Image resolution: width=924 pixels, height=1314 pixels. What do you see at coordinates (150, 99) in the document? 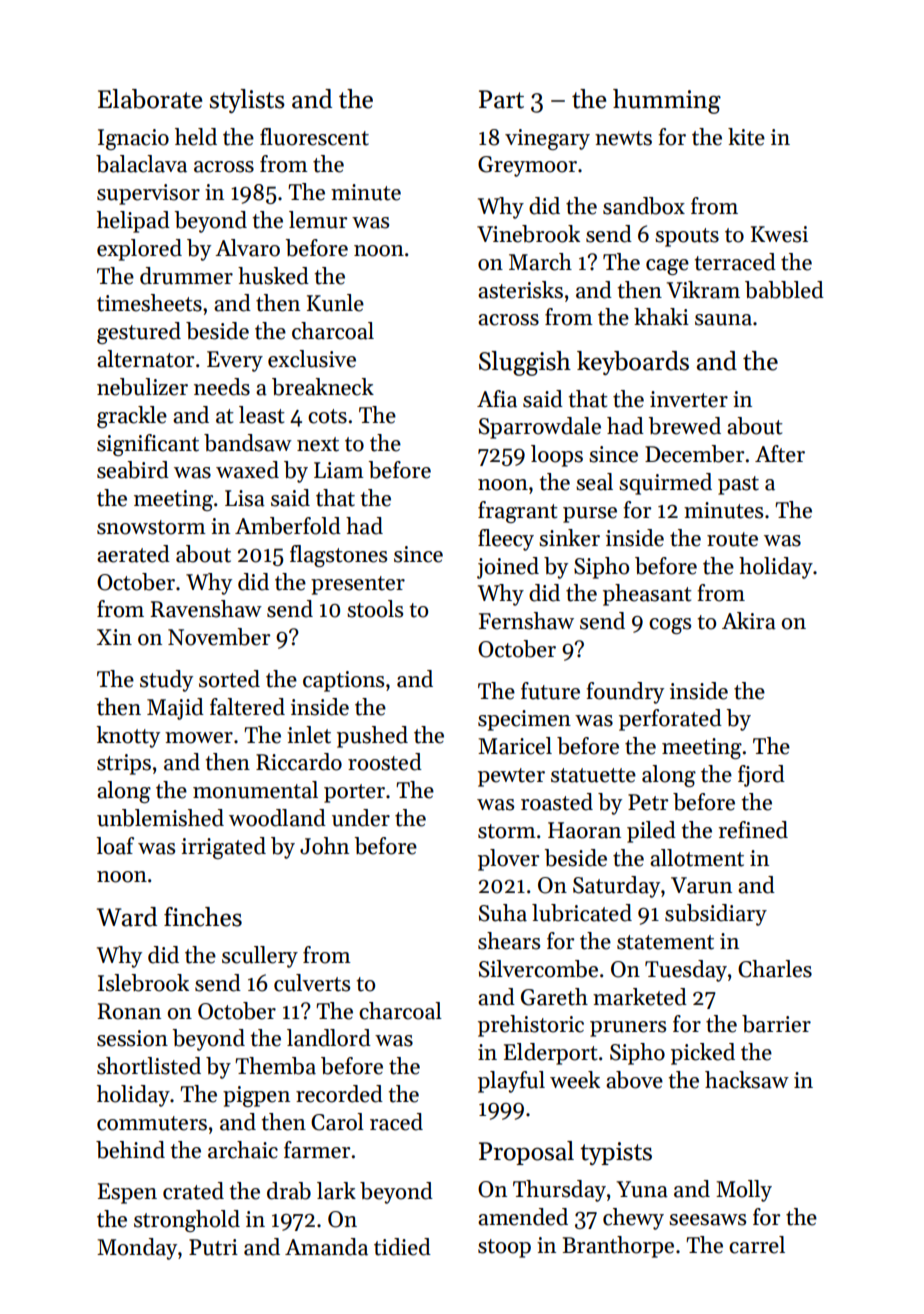
I see `Elaborate` at bounding box center [150, 99].
